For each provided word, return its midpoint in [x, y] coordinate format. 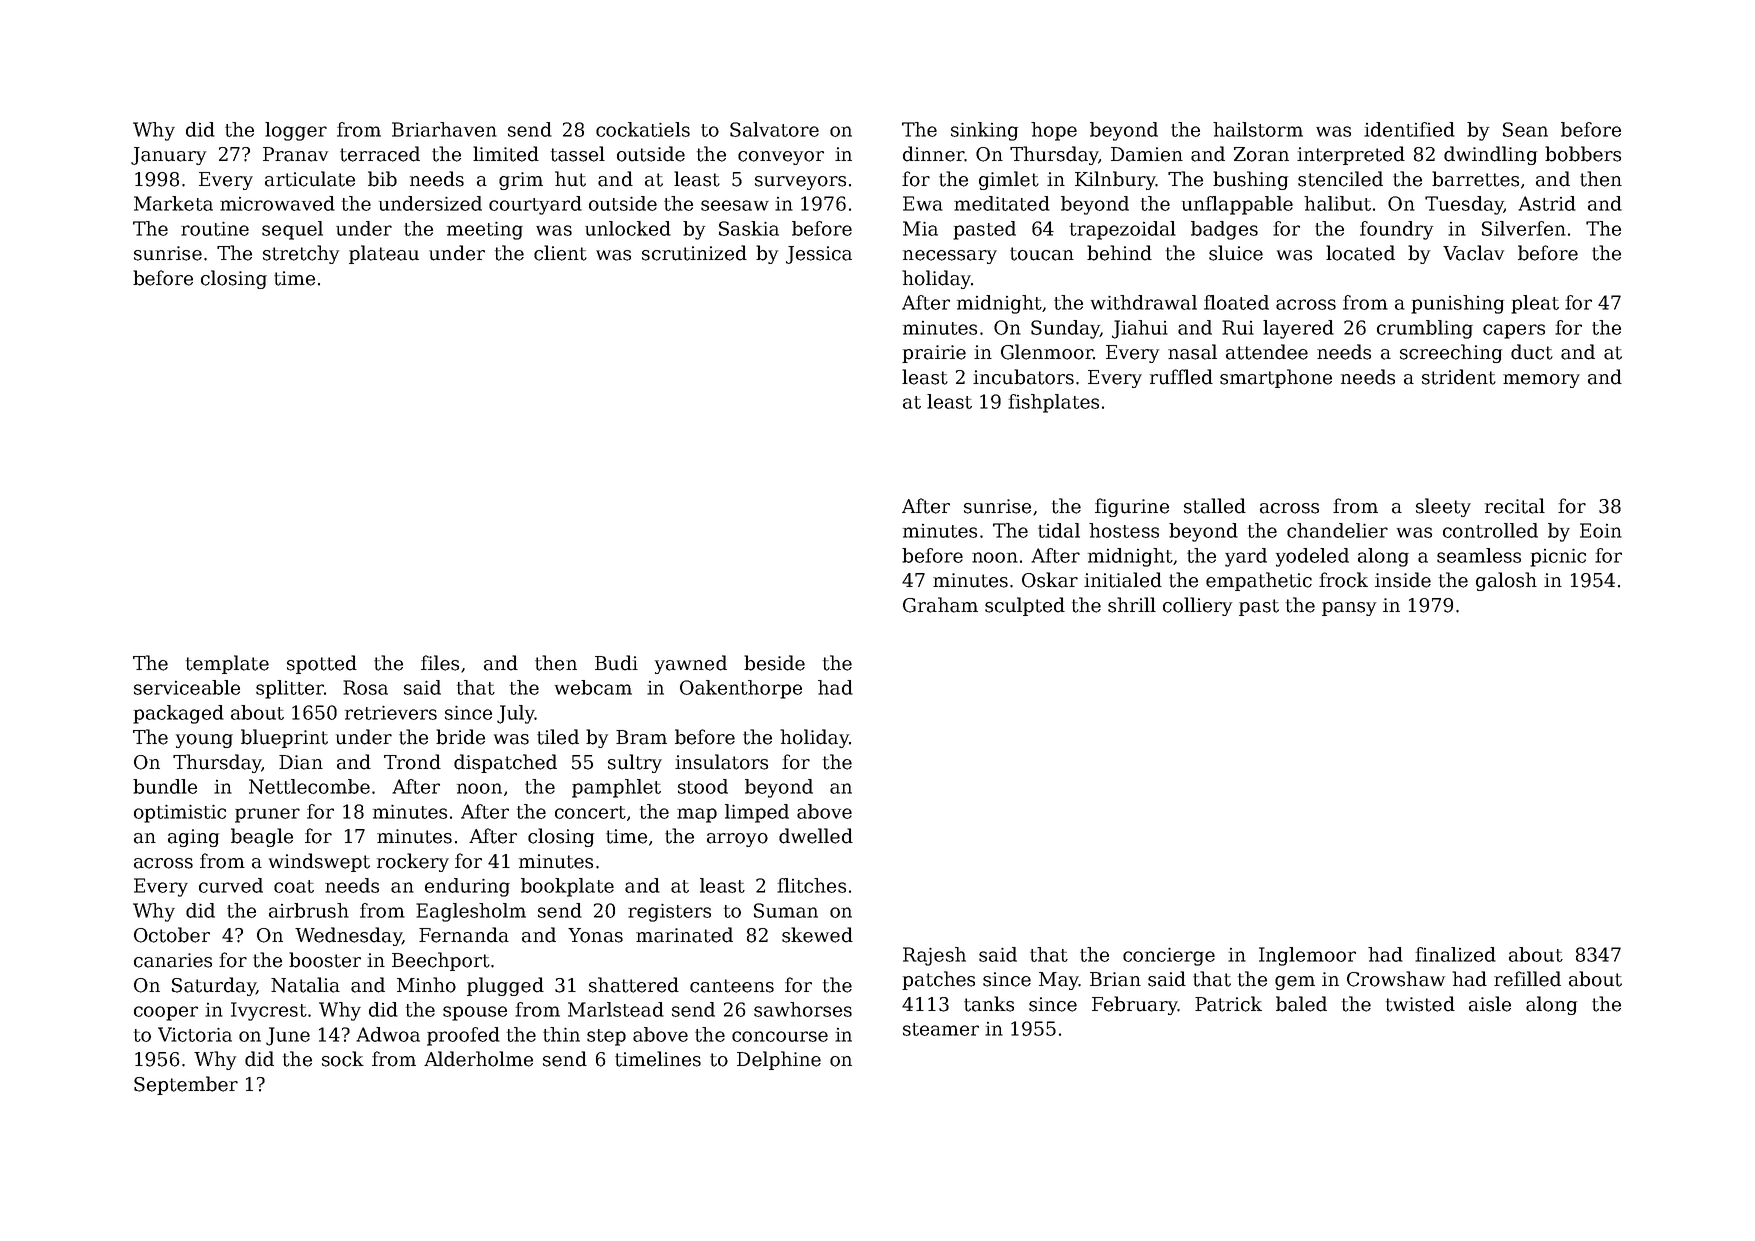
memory [1541, 381]
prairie [934, 354]
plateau [384, 254]
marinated [684, 935]
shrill [1132, 605]
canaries [173, 960]
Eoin [1601, 530]
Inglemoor [1307, 956]
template [227, 664]
